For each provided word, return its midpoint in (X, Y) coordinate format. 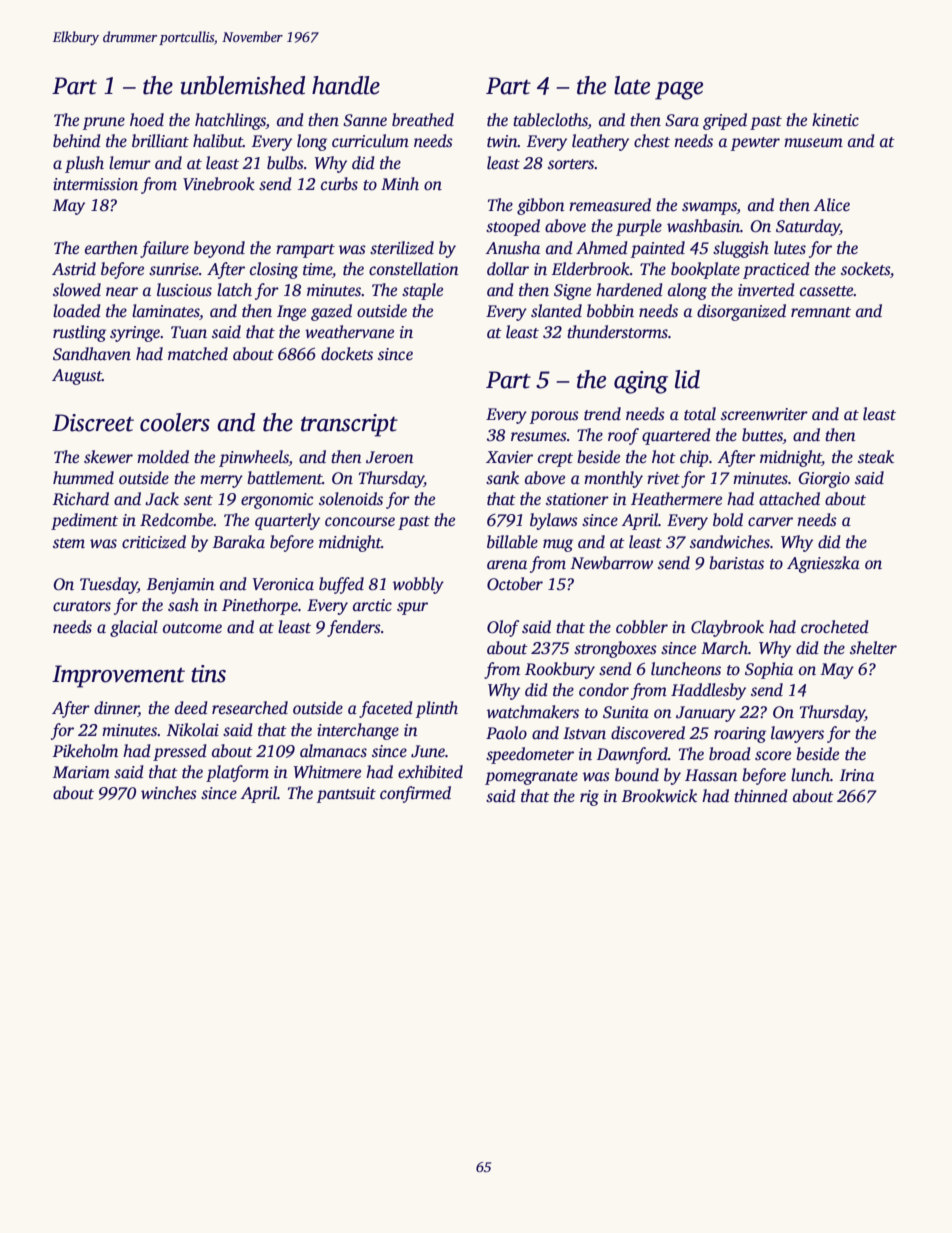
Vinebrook (219, 184)
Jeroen (390, 457)
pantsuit (346, 795)
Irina (856, 775)
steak (876, 457)
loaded (77, 311)
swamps (709, 208)
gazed (331, 312)
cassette (827, 291)
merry (221, 481)
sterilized (402, 248)
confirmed (415, 794)
